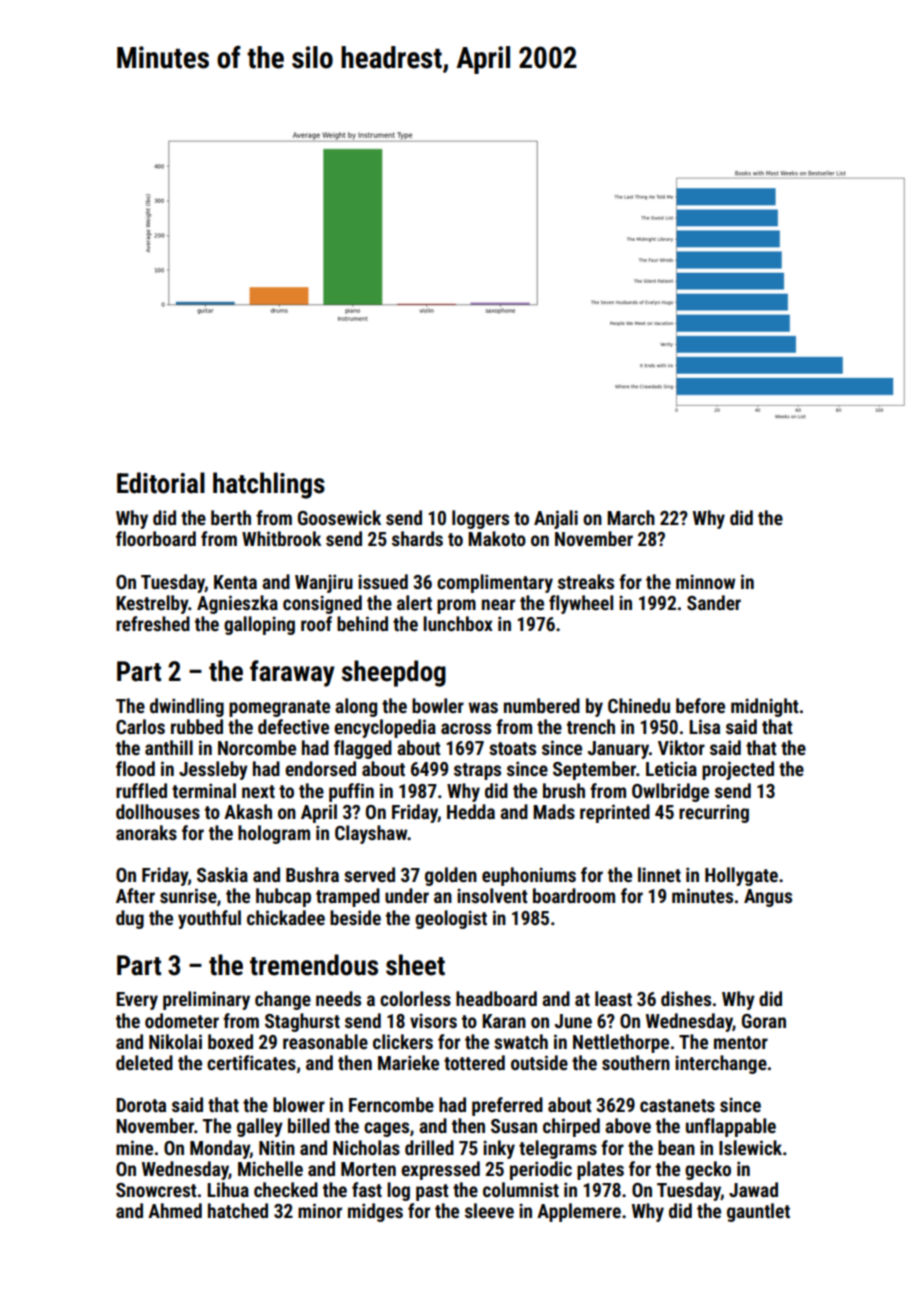 The width and height of the image is (924, 1308). What do you see at coordinates (269, 485) in the image?
I see `hatchlings` at bounding box center [269, 485].
